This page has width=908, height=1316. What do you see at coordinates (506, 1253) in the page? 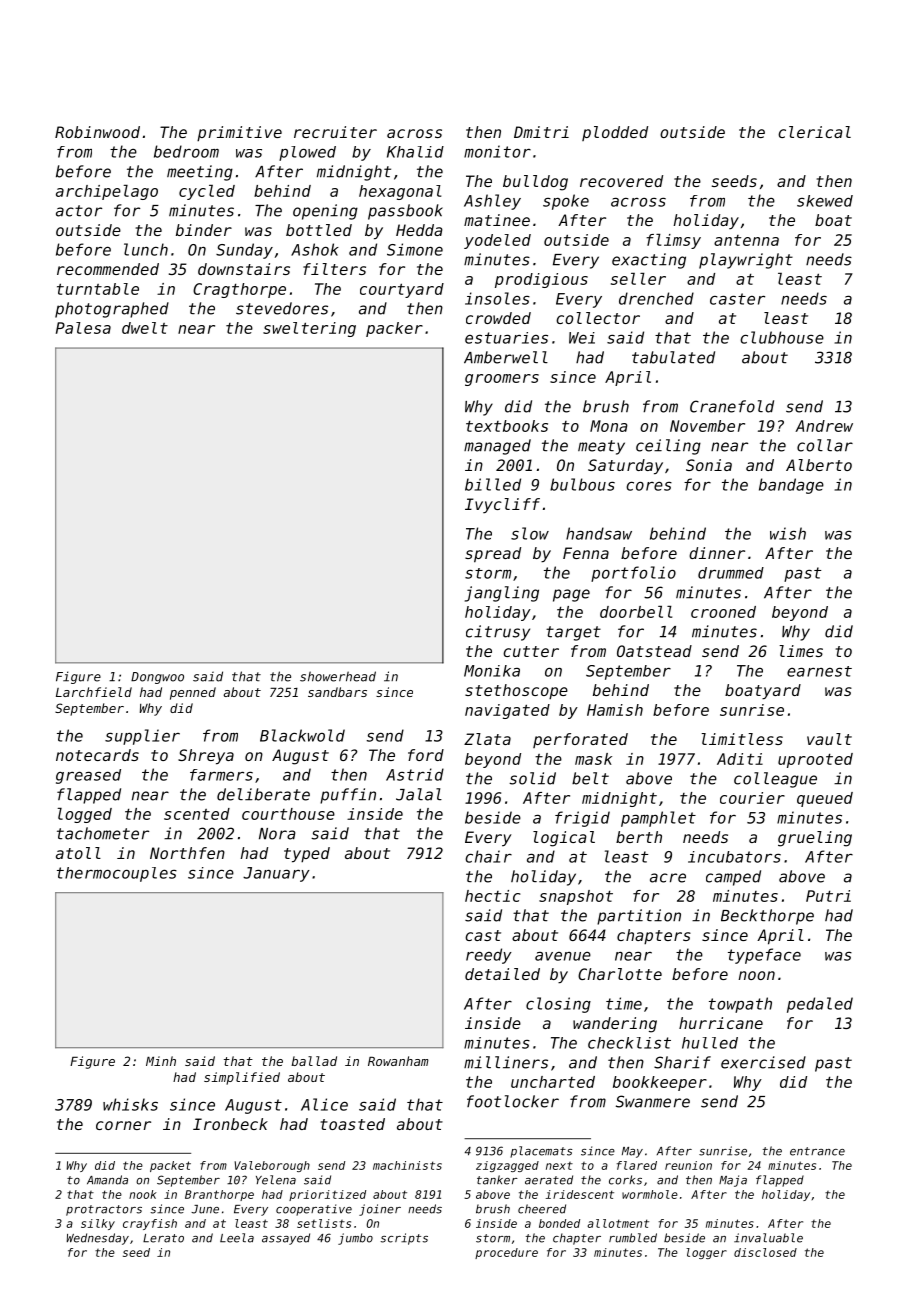
I see `procedure` at bounding box center [506, 1253].
